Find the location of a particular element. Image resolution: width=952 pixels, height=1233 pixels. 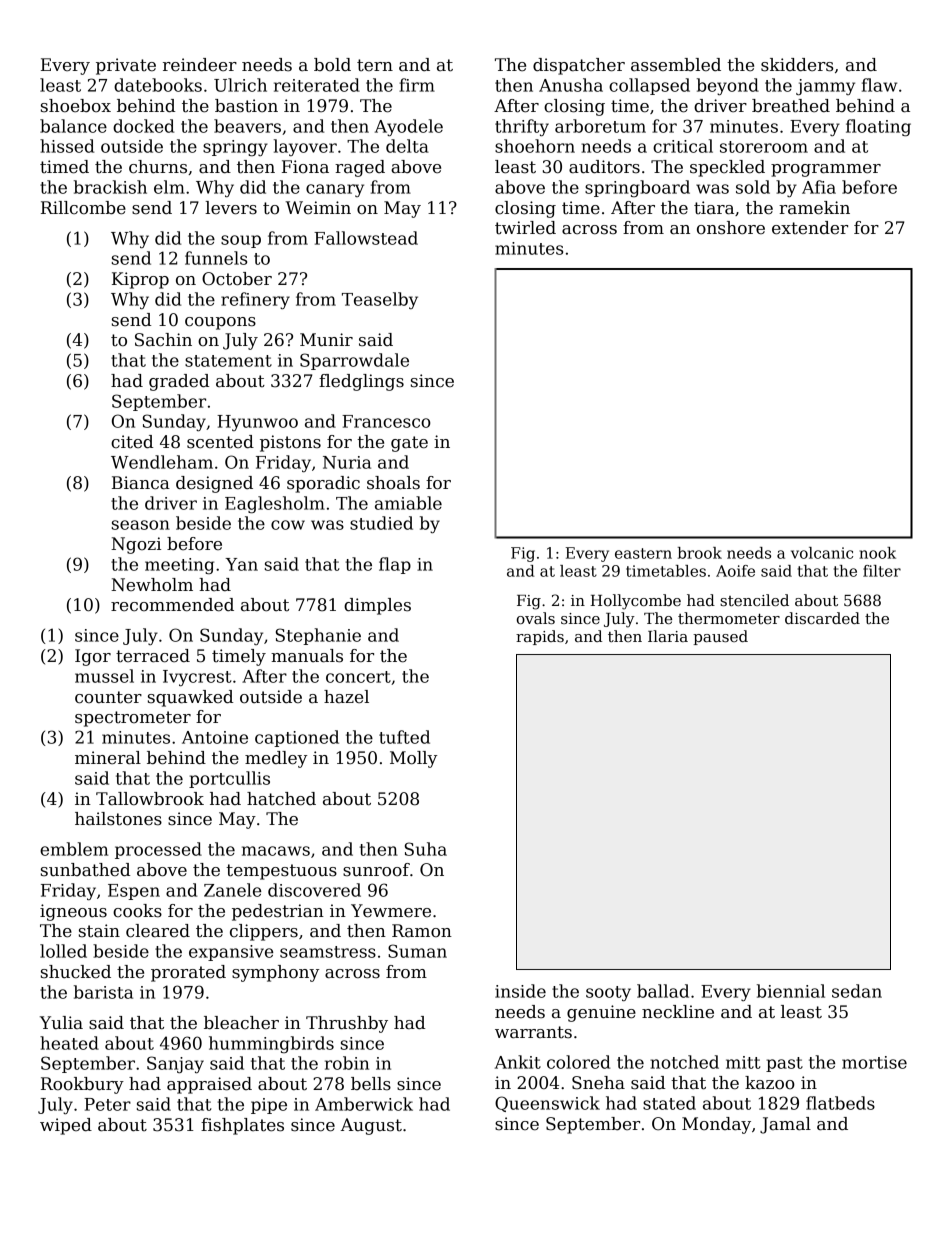

Zanele is located at coordinates (232, 890).
